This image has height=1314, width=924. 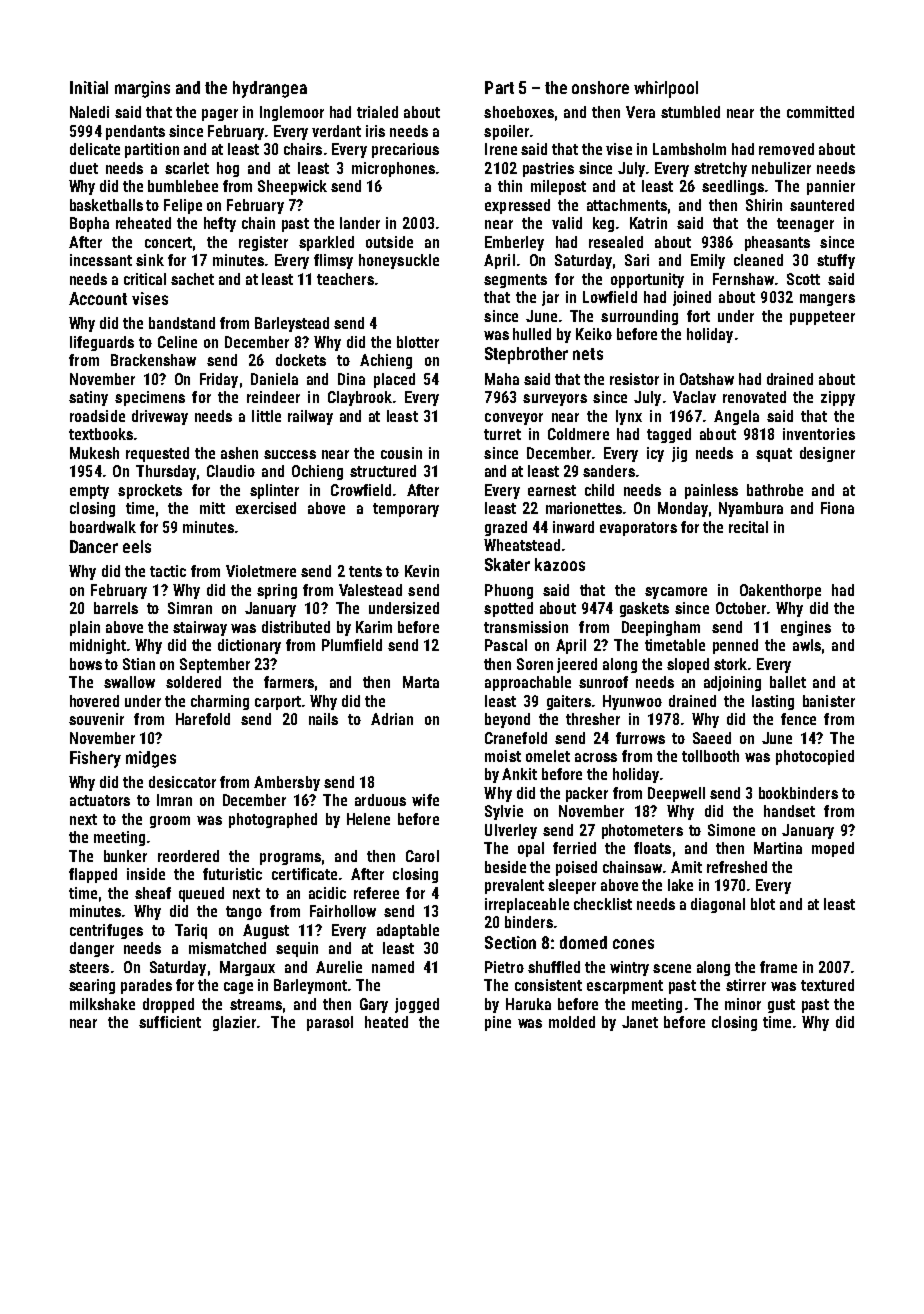 I want to click on October, so click(x=741, y=608).
